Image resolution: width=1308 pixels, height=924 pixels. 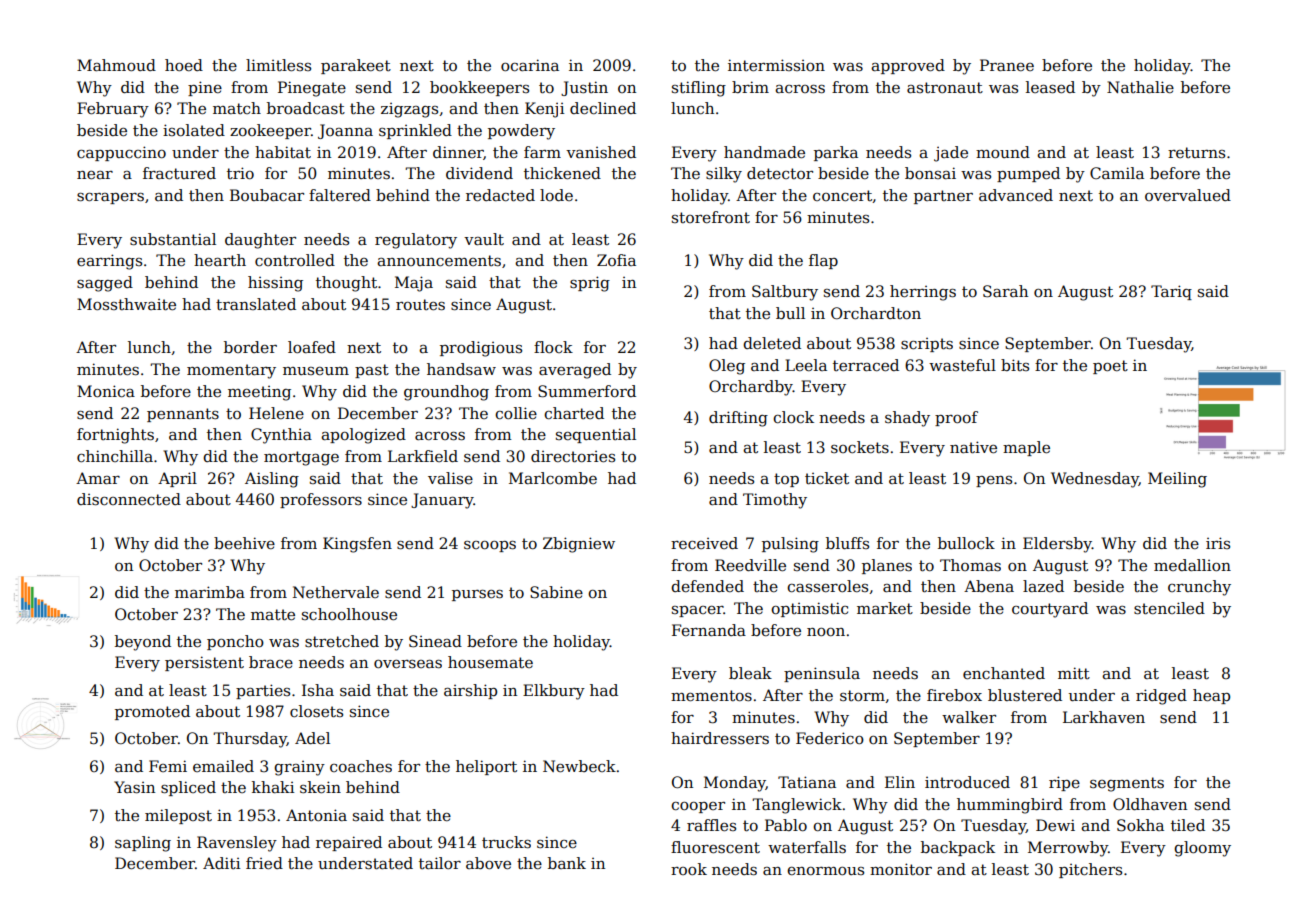 I want to click on intermission, so click(x=776, y=65).
